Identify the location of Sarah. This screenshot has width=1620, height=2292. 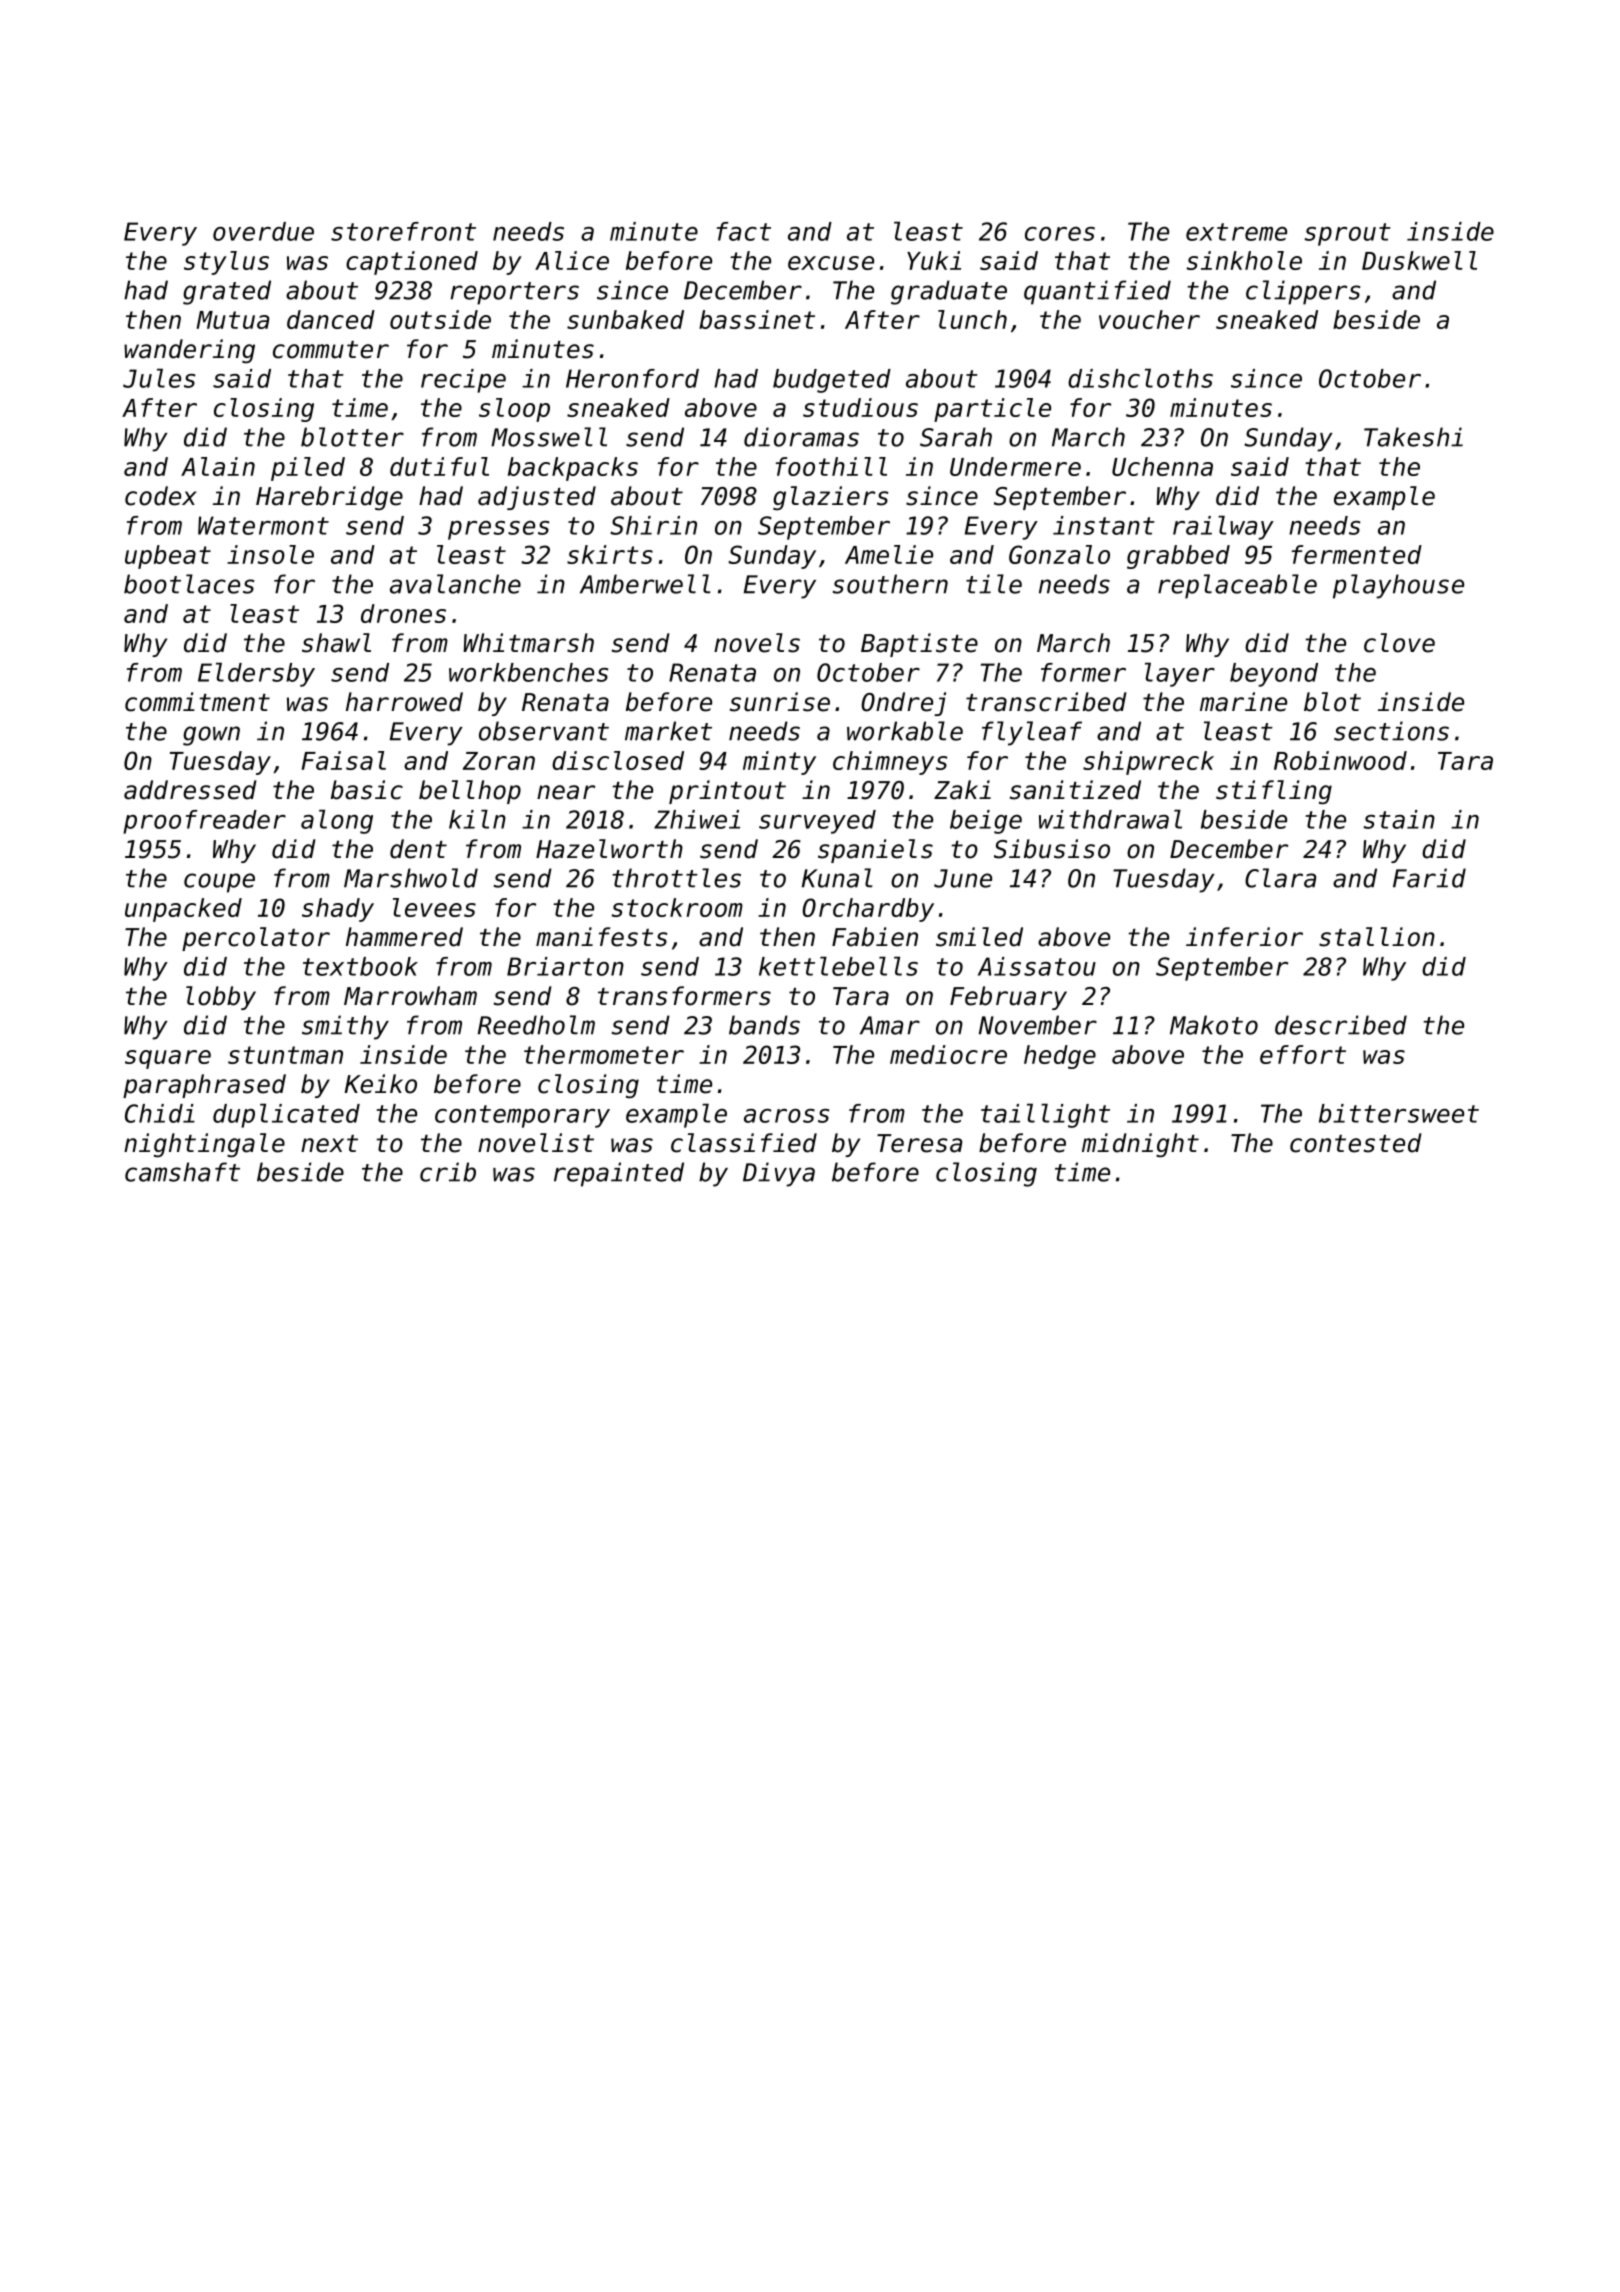
(956, 437).
